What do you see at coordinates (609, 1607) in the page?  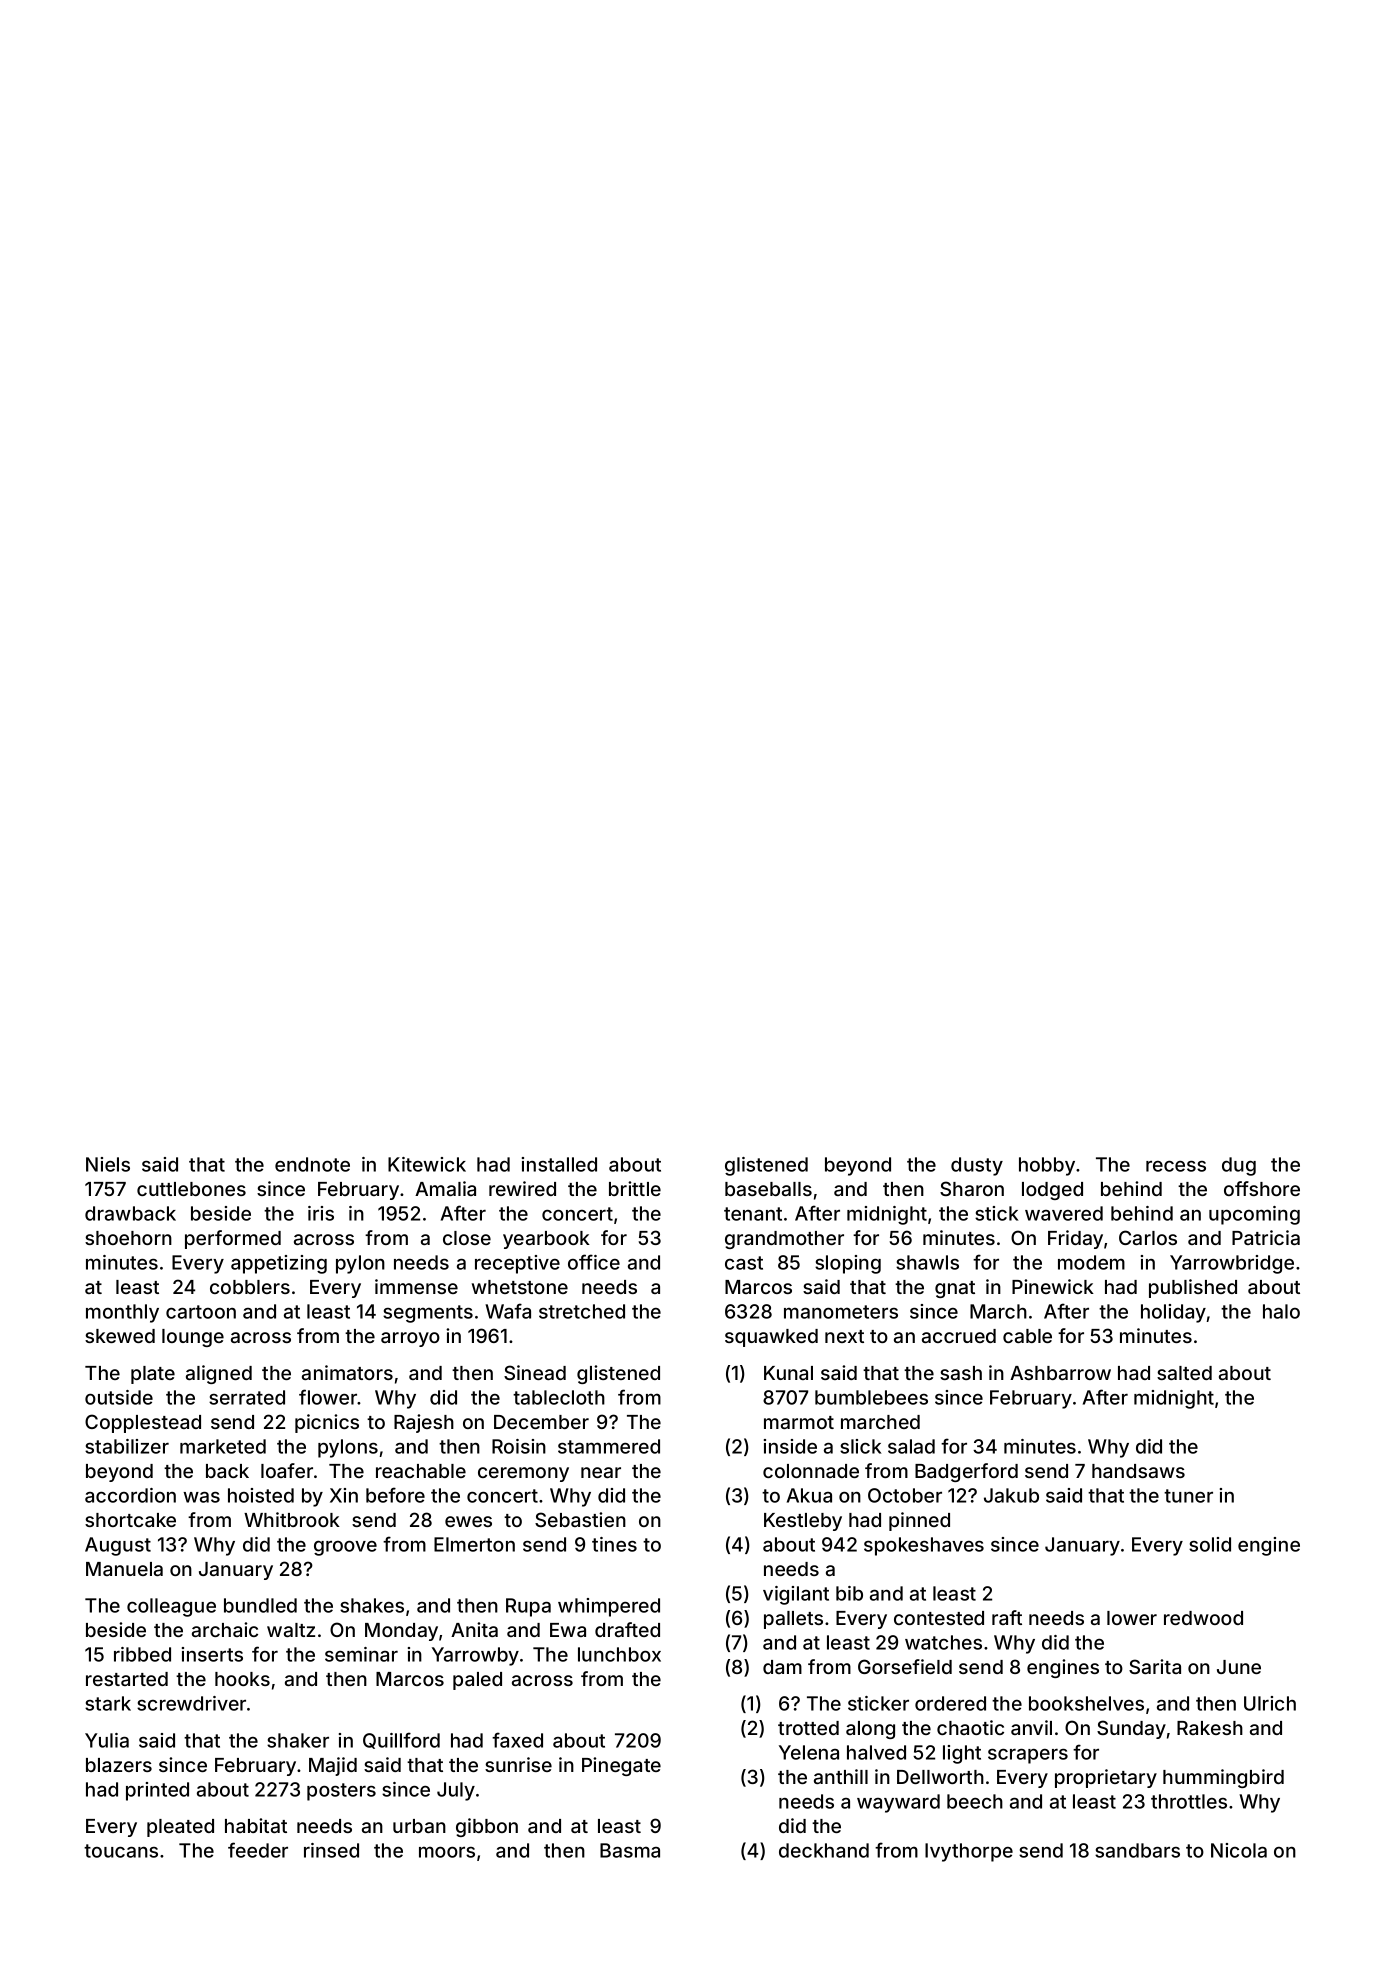 I see `whimpered` at bounding box center [609, 1607].
